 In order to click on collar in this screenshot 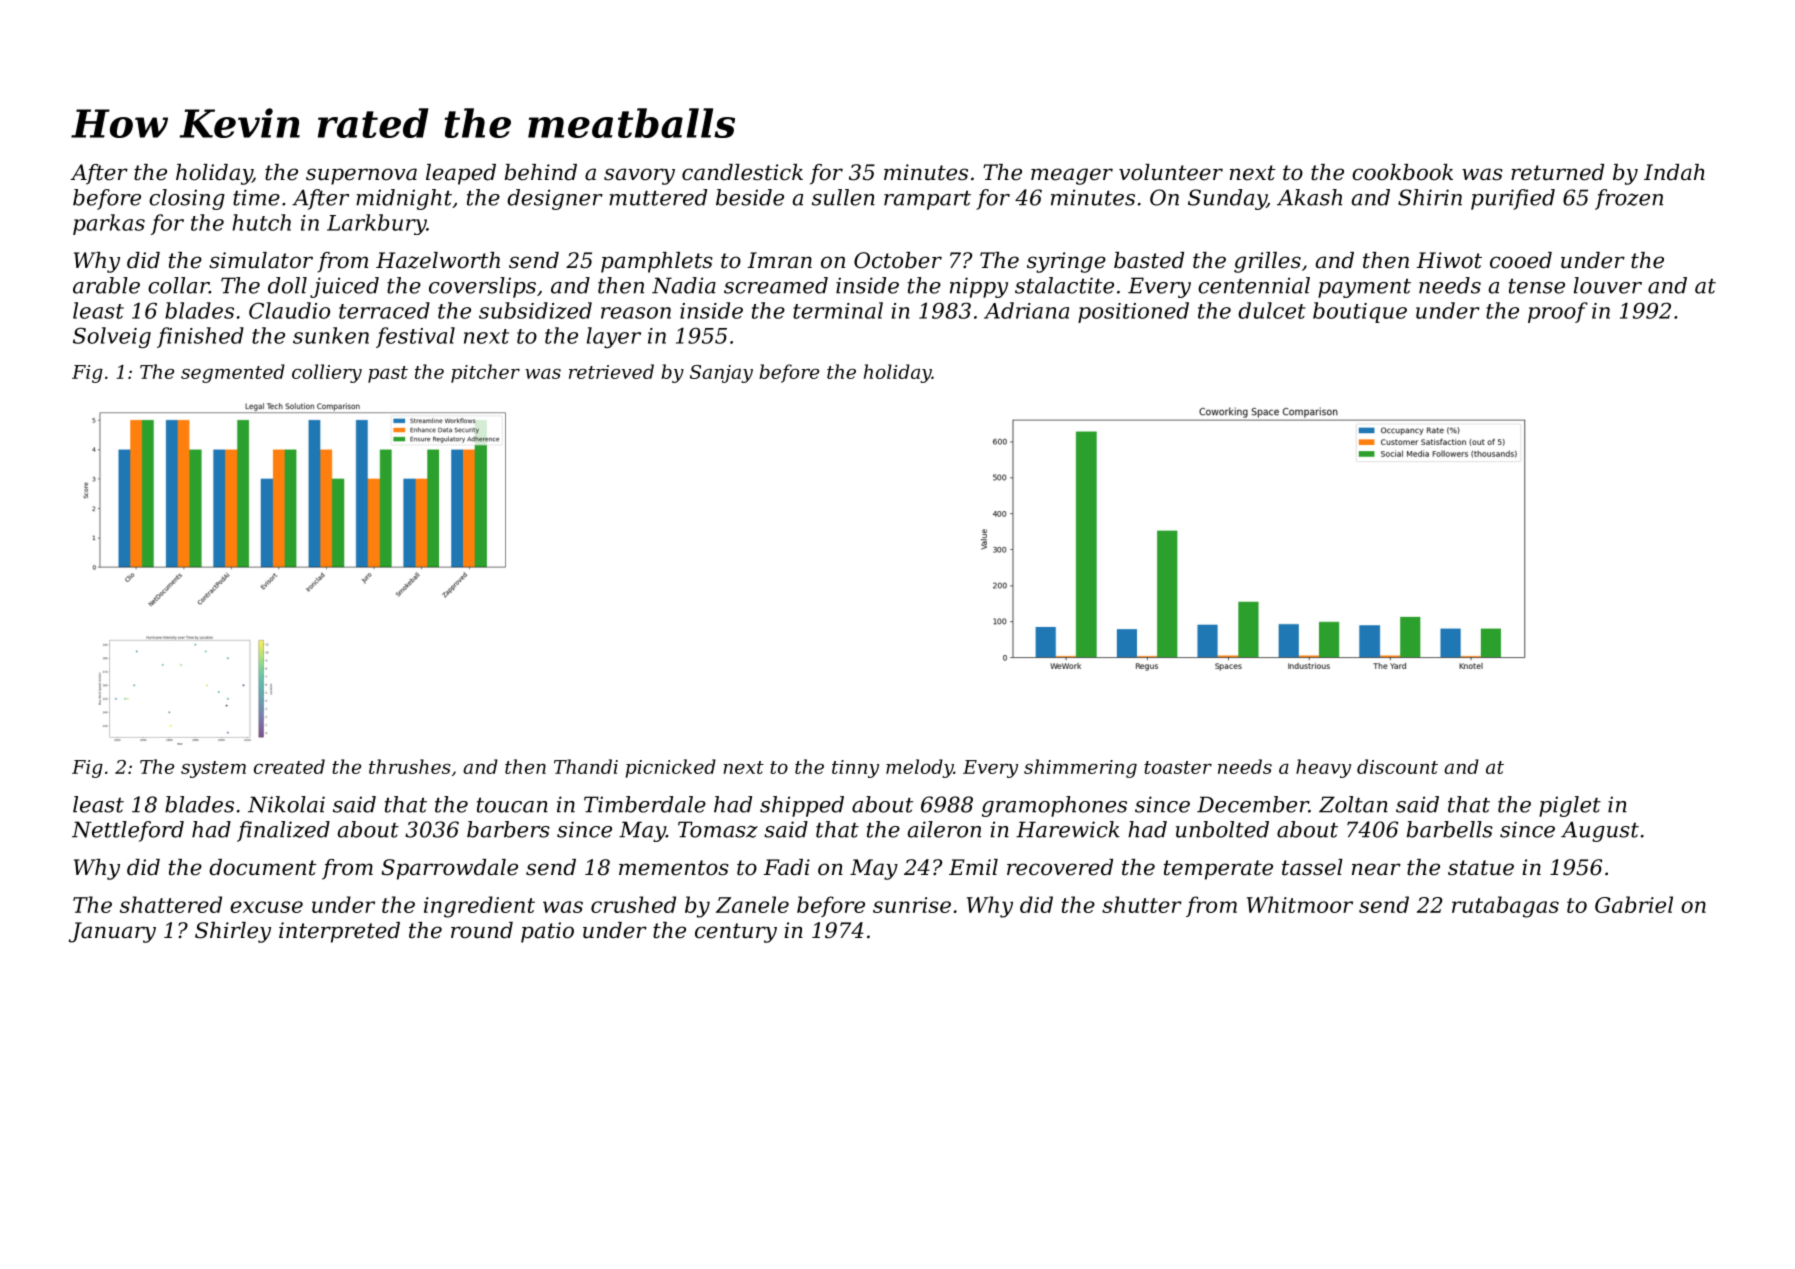, I will do `click(178, 285)`.
